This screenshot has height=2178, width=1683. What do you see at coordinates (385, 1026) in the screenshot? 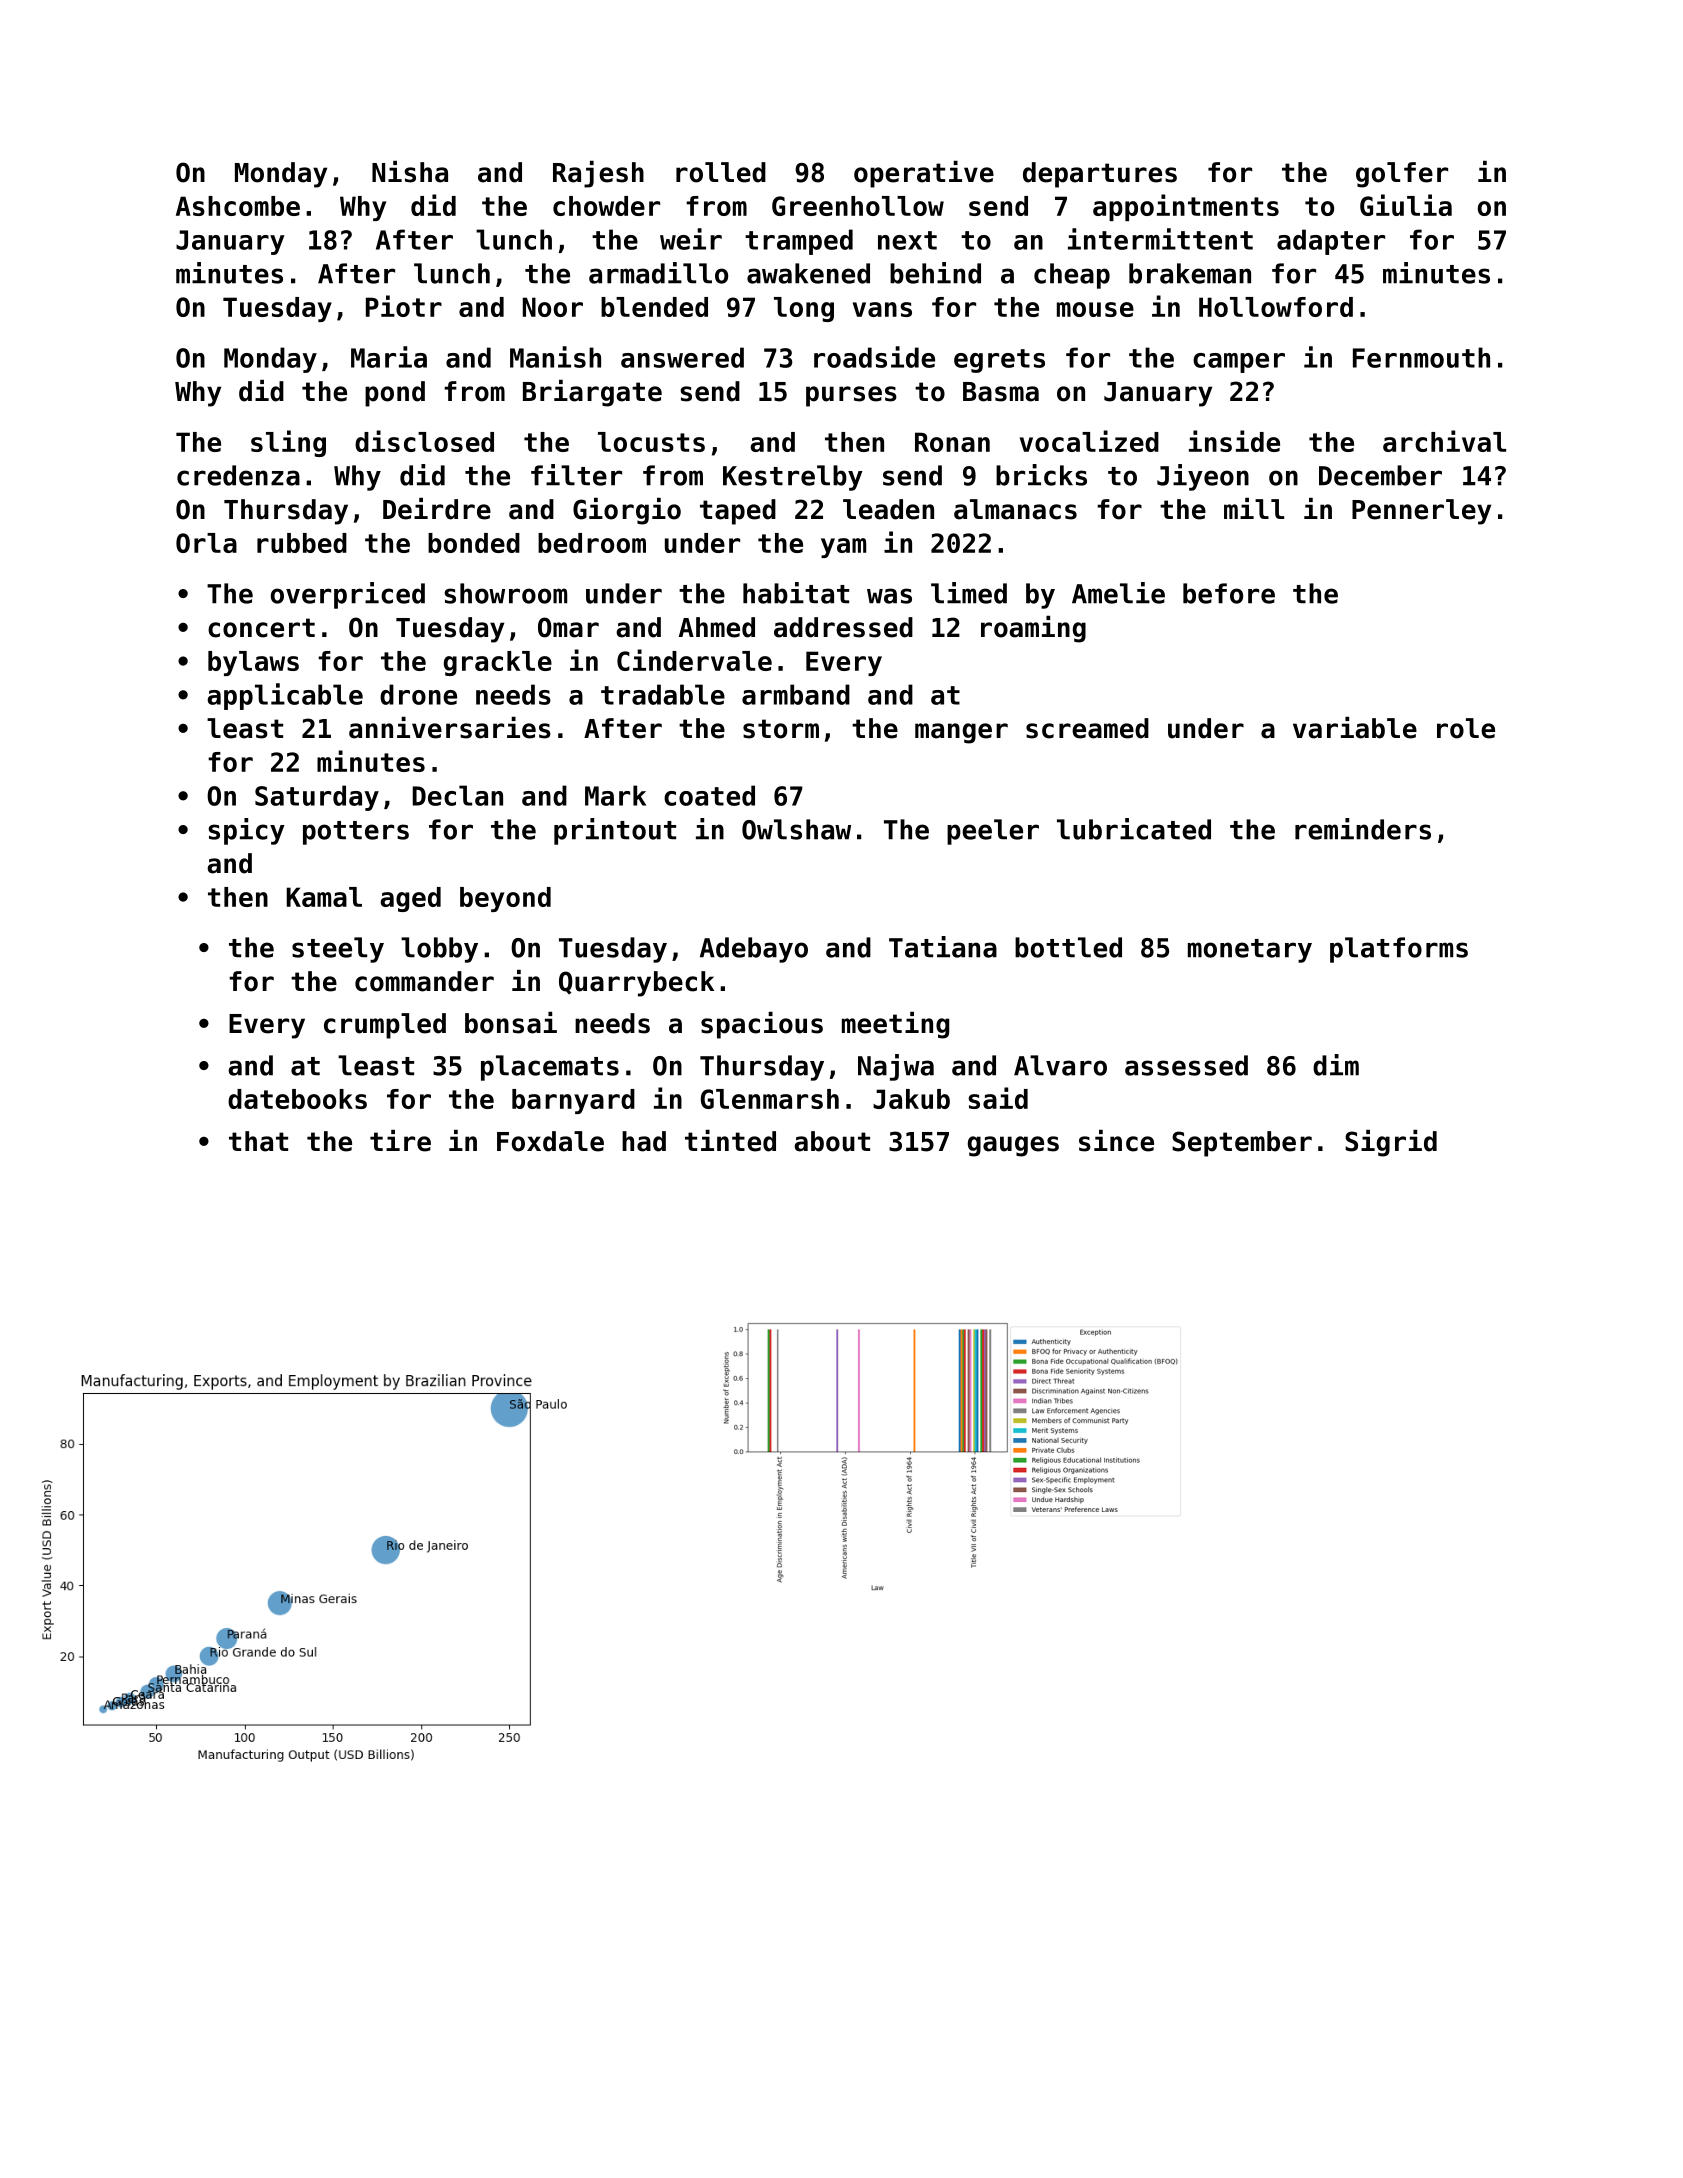
I see `crumpled` at bounding box center [385, 1026].
